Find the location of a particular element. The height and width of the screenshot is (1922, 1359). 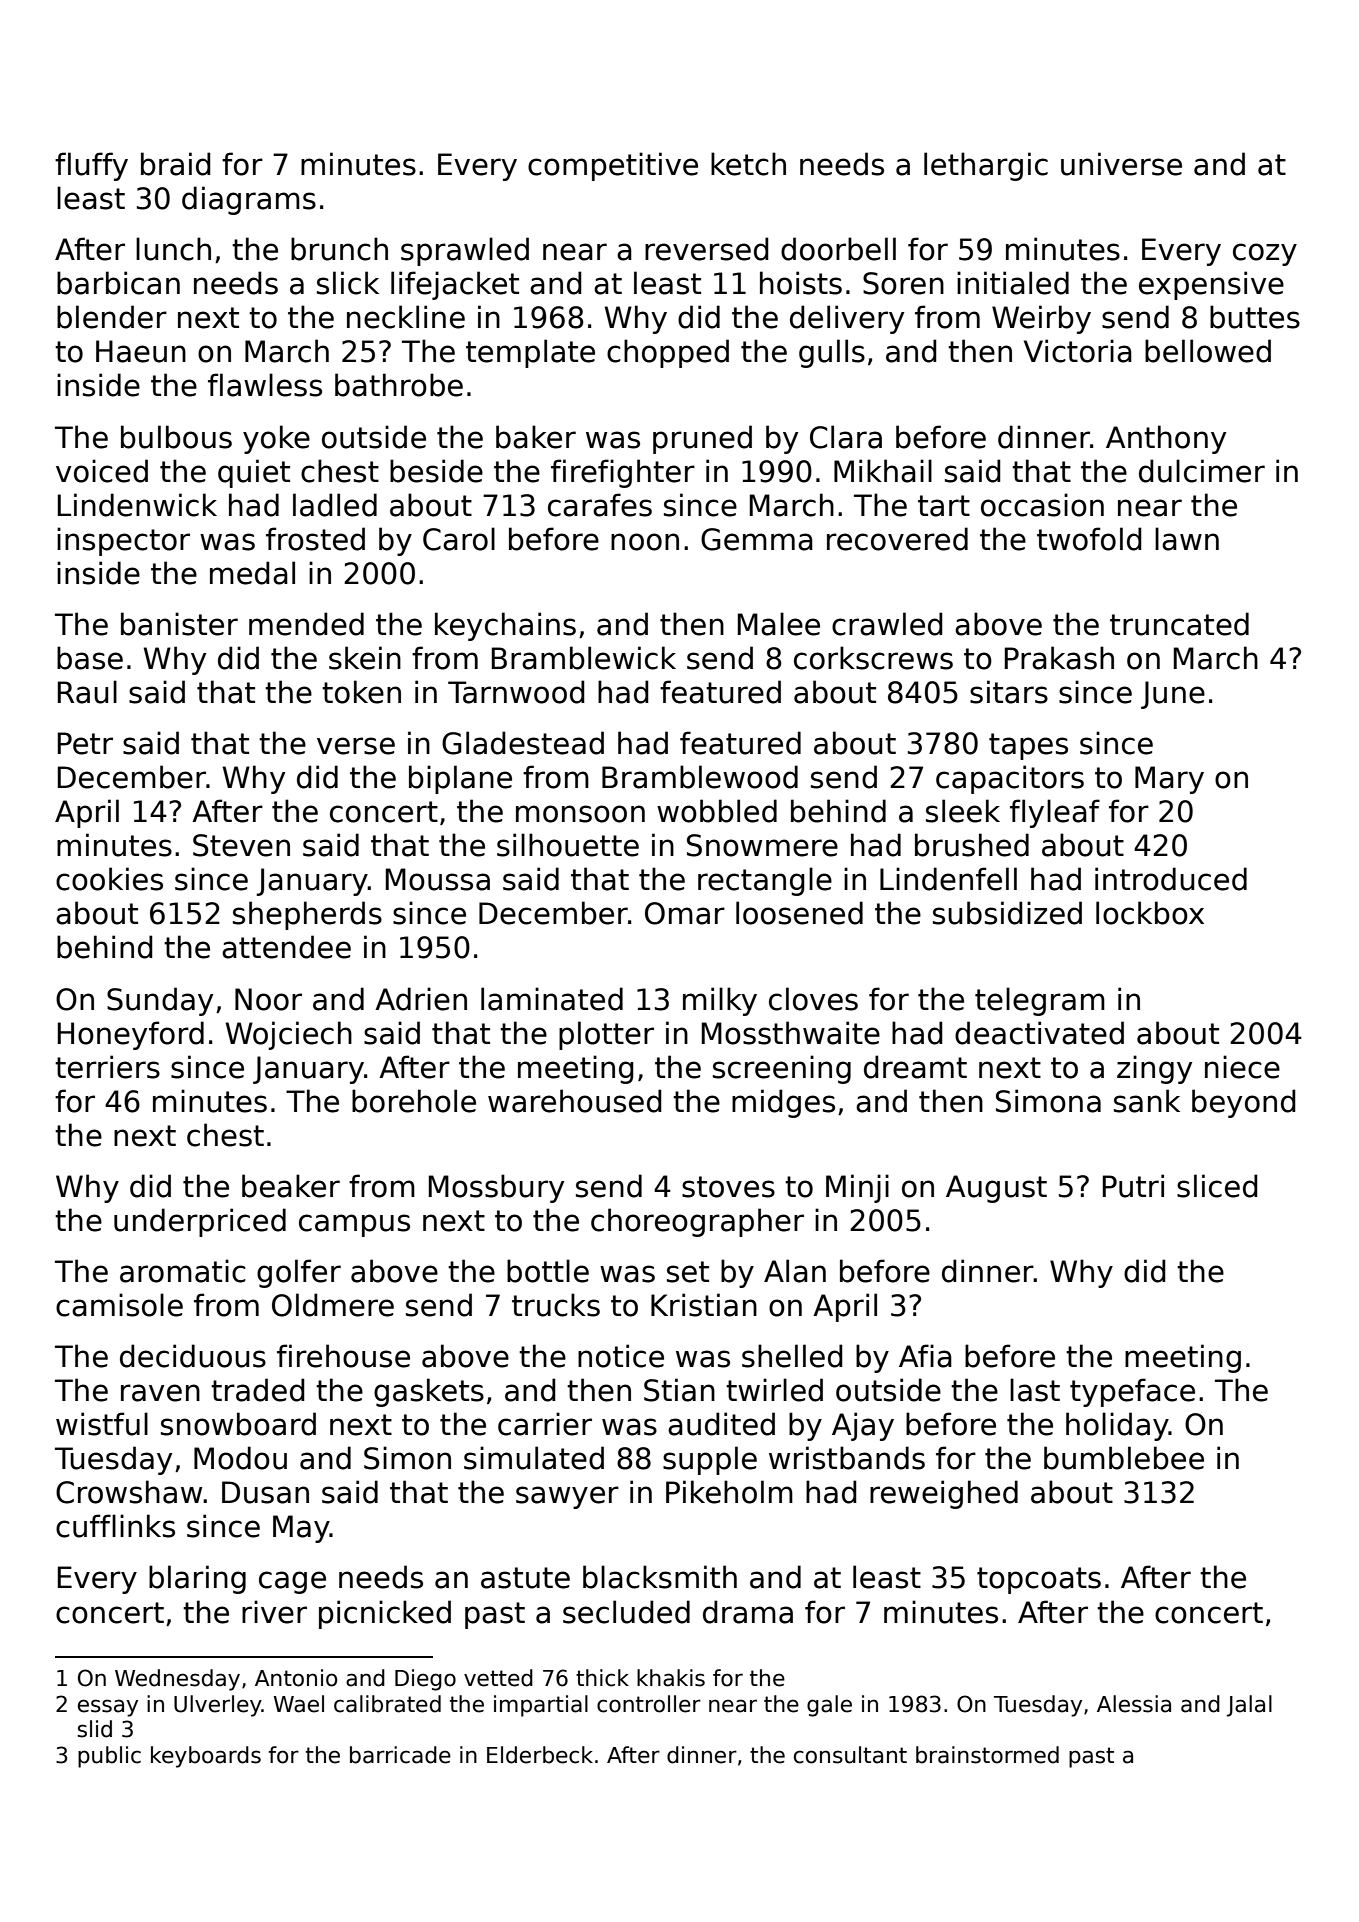

aromatic is located at coordinates (183, 1271).
